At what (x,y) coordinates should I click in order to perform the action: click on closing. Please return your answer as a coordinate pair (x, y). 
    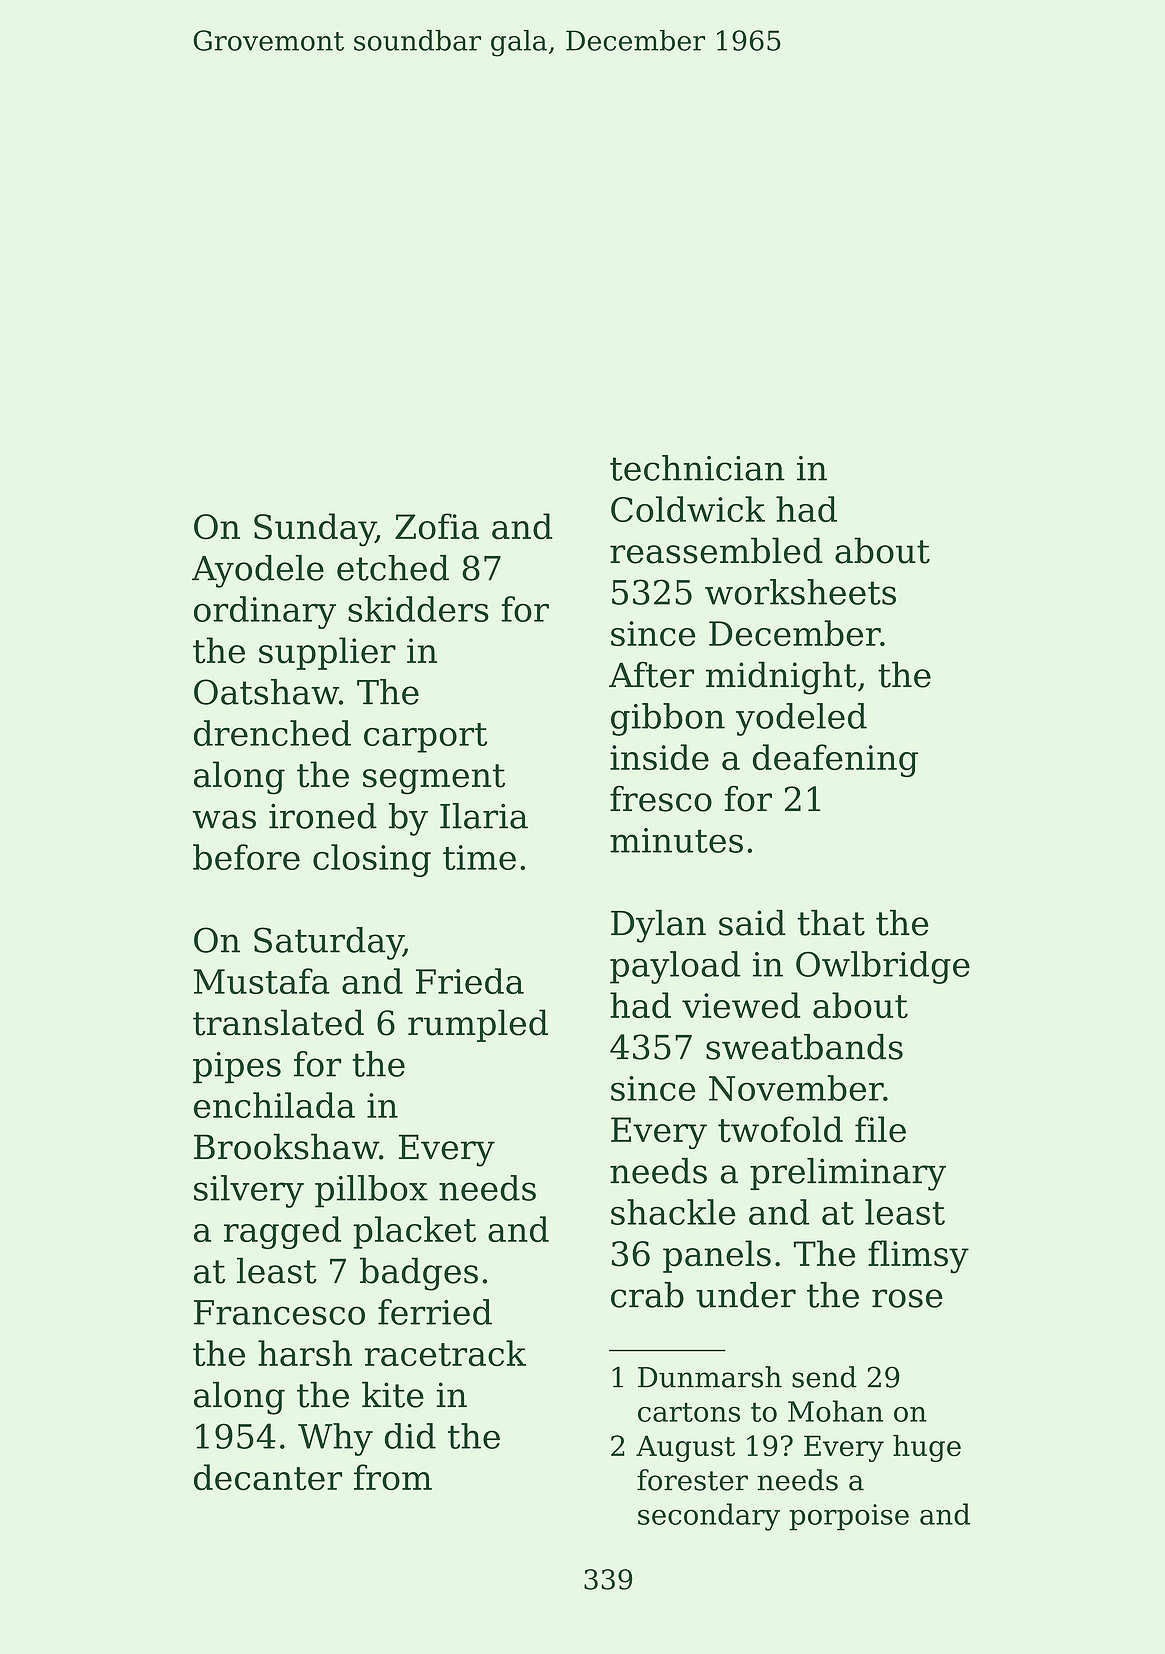
    Looking at the image, I should click on (372, 860).
